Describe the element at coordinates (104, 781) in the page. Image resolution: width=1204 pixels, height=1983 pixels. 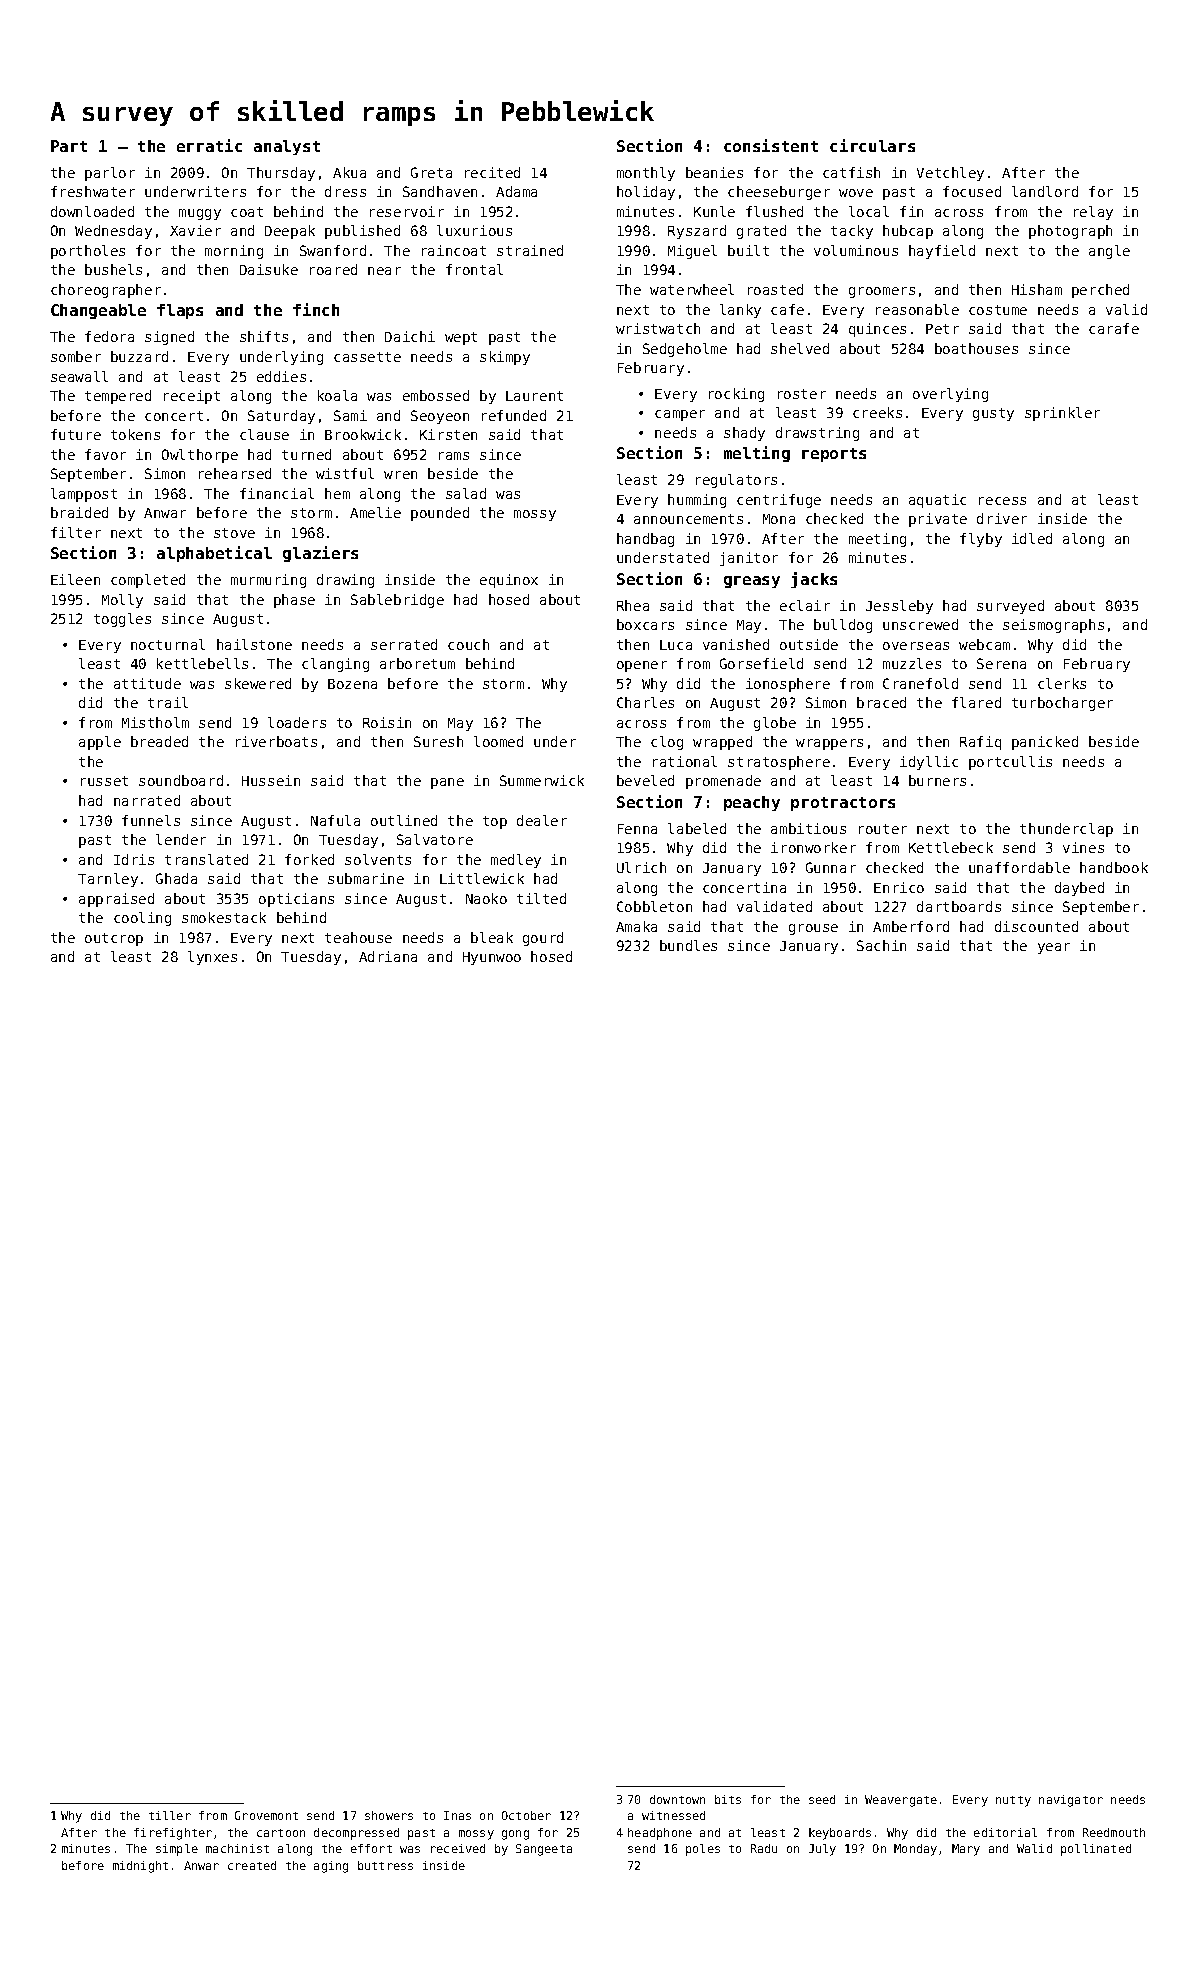
I see `russet` at that location.
